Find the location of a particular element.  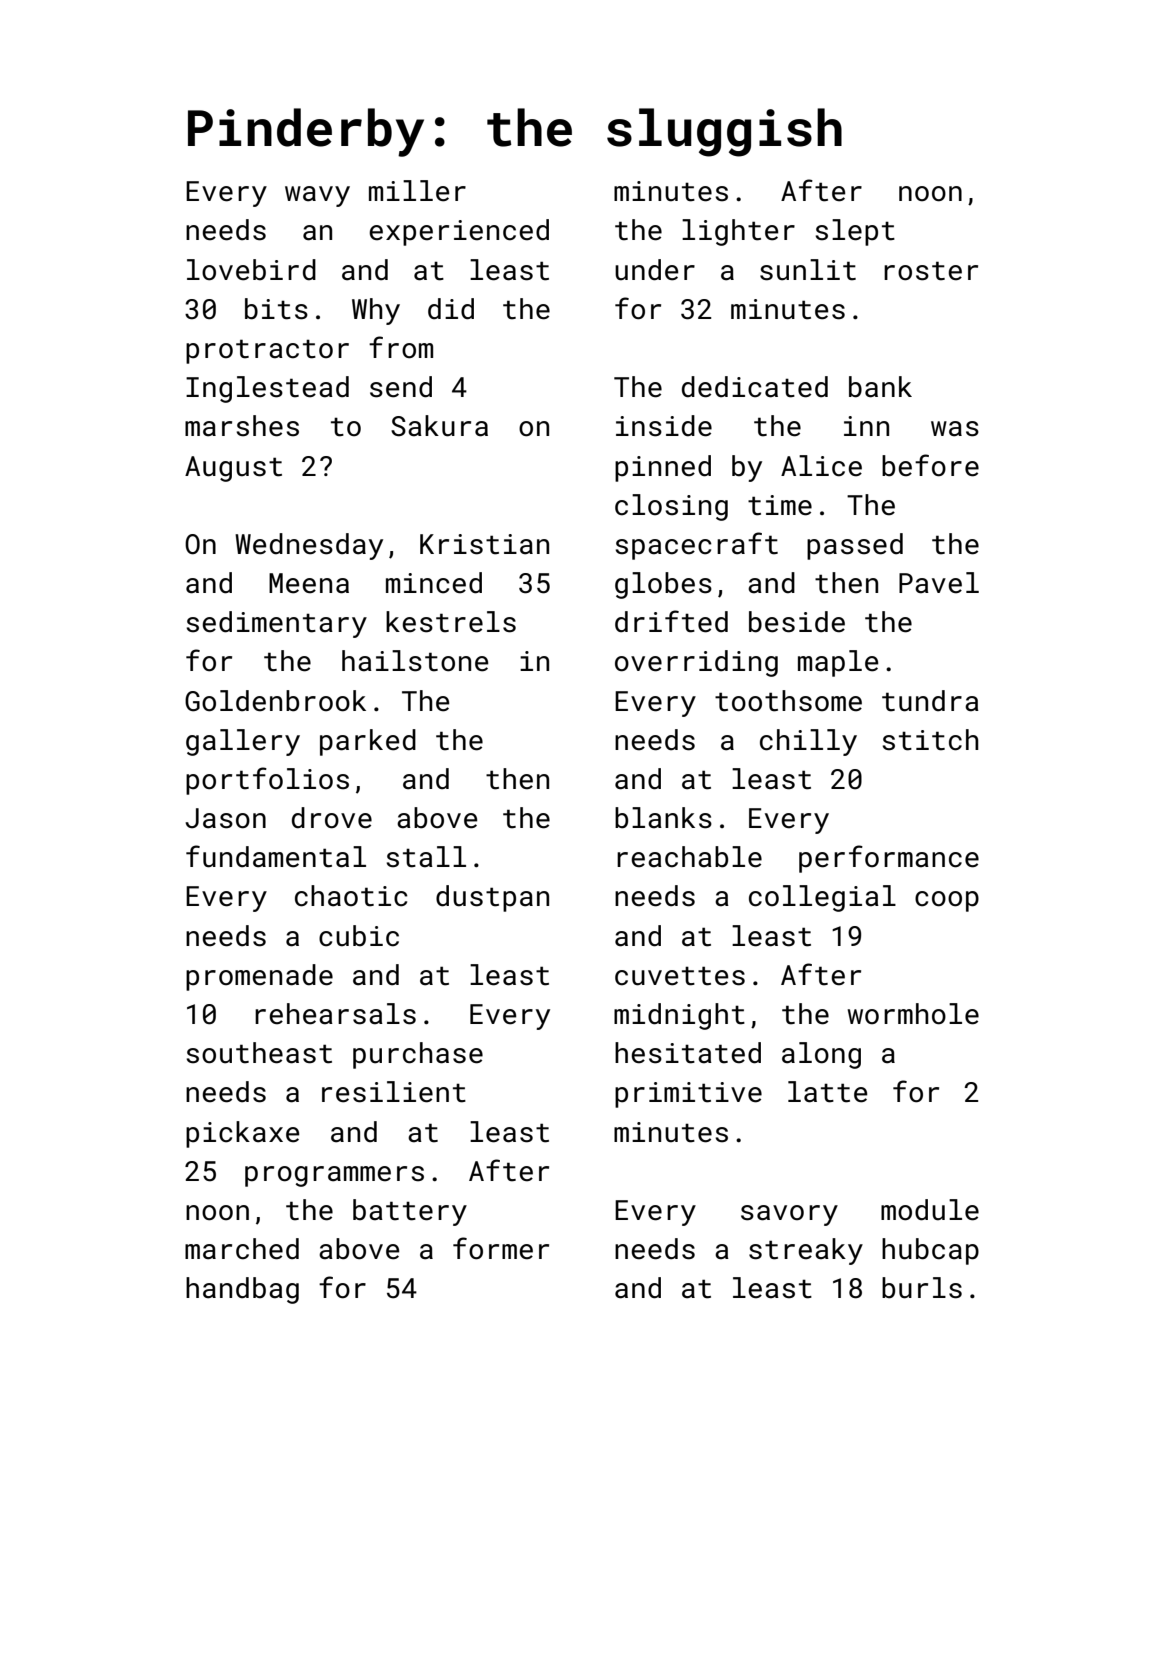

beside is located at coordinates (797, 622).
